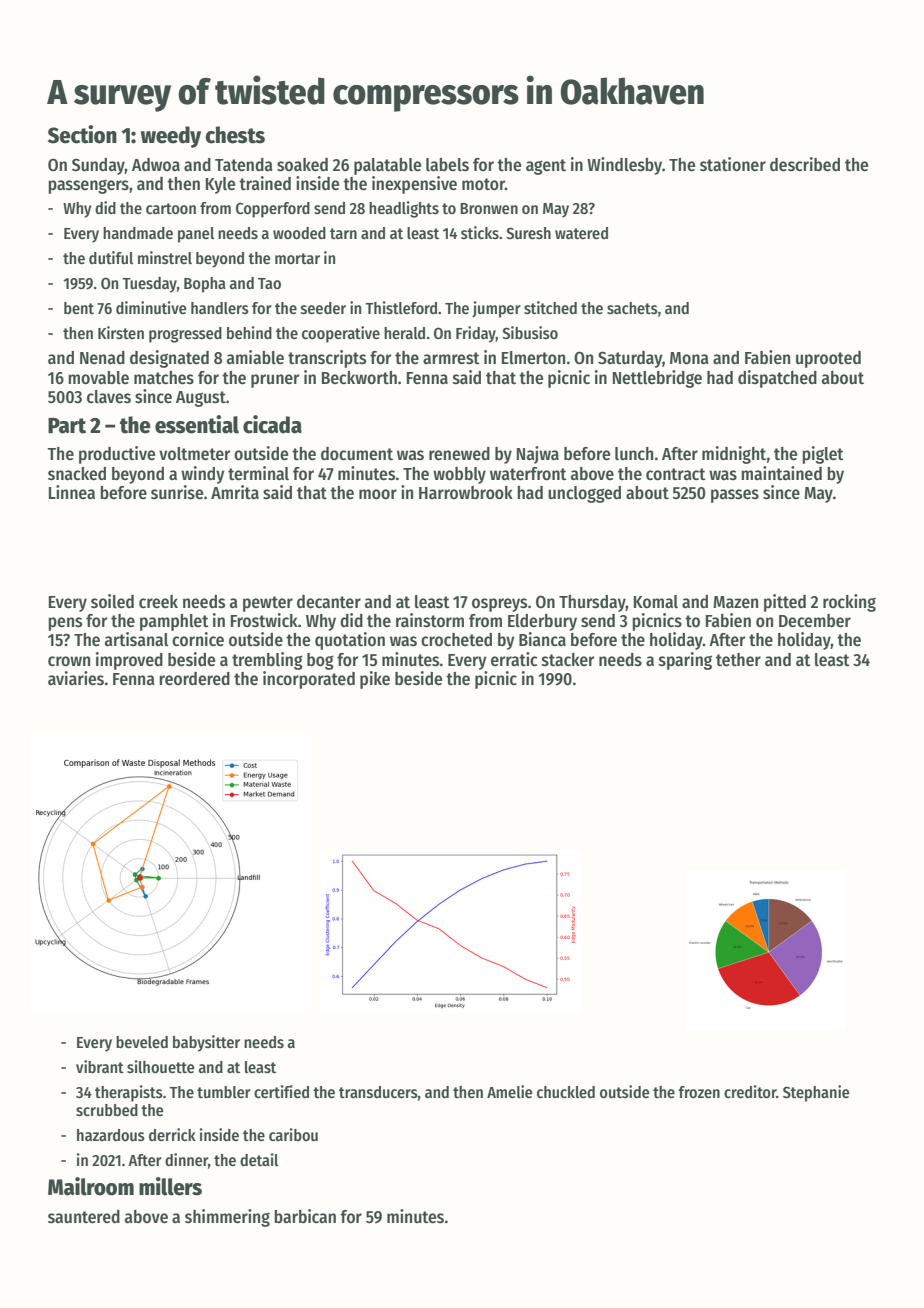 The width and height of the screenshot is (924, 1308). What do you see at coordinates (142, 1042) in the screenshot?
I see `beveled` at bounding box center [142, 1042].
